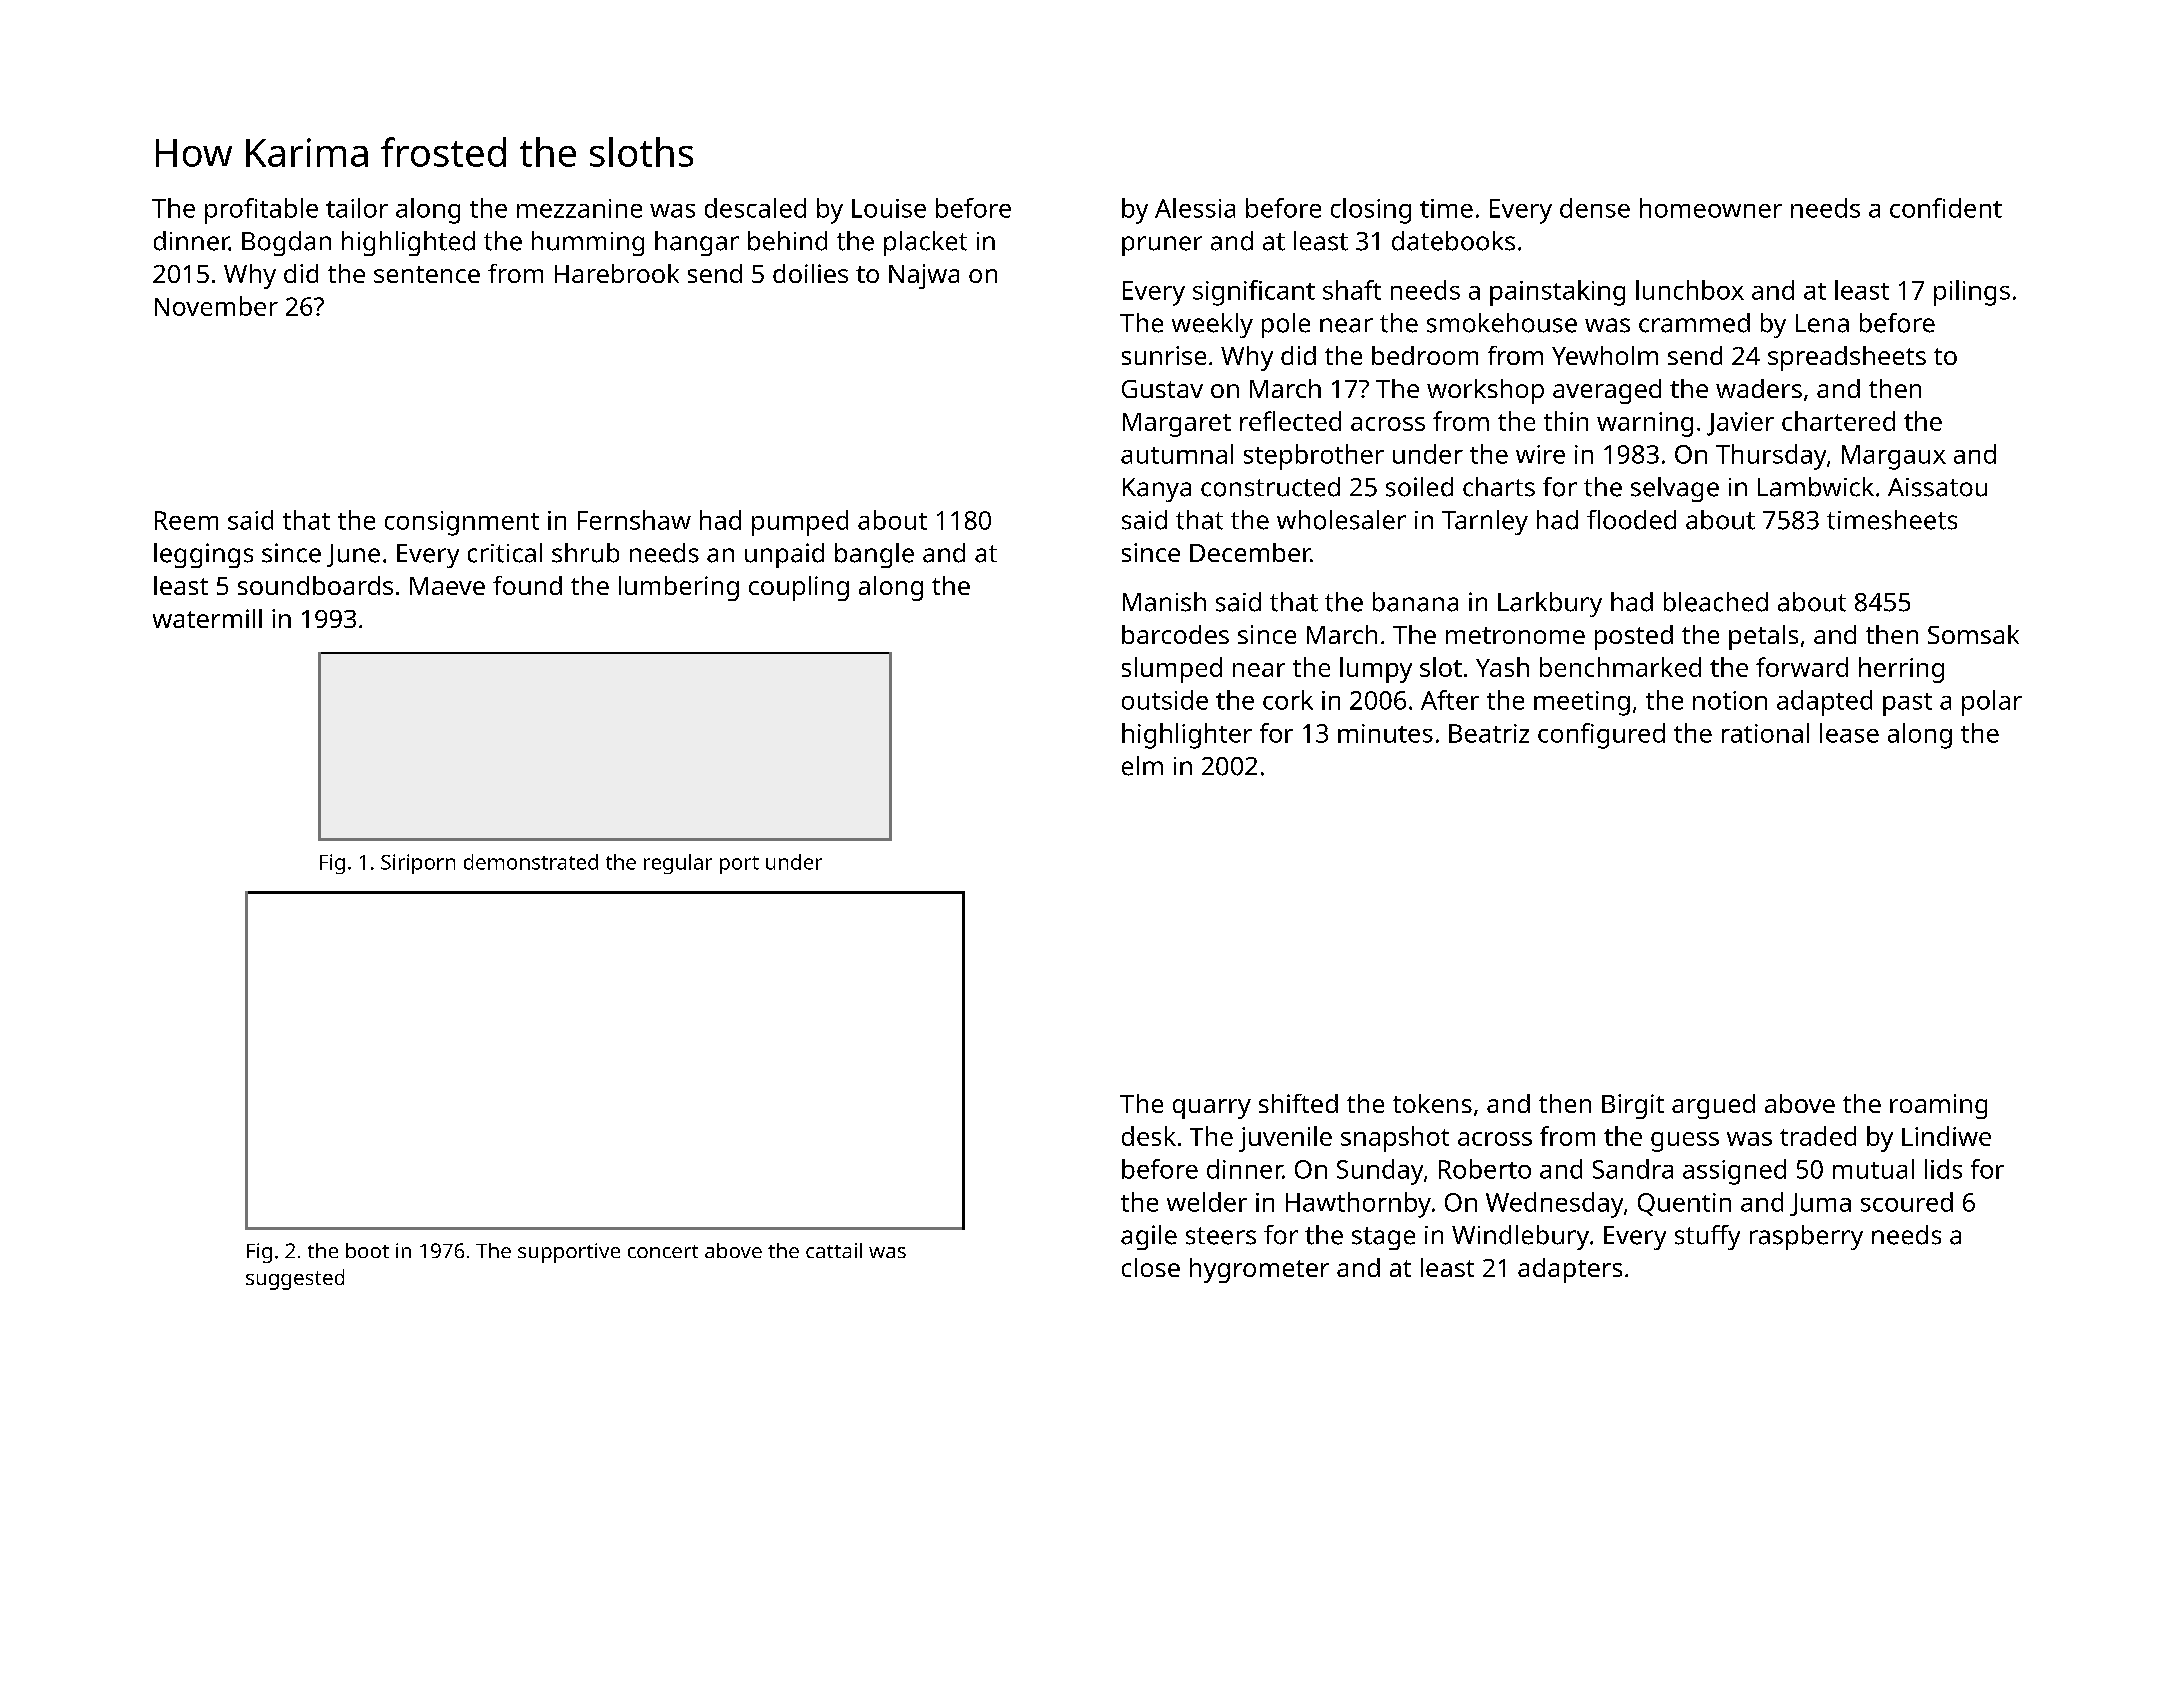 This page has width=2178, height=1683. I want to click on soiled, so click(1419, 487).
